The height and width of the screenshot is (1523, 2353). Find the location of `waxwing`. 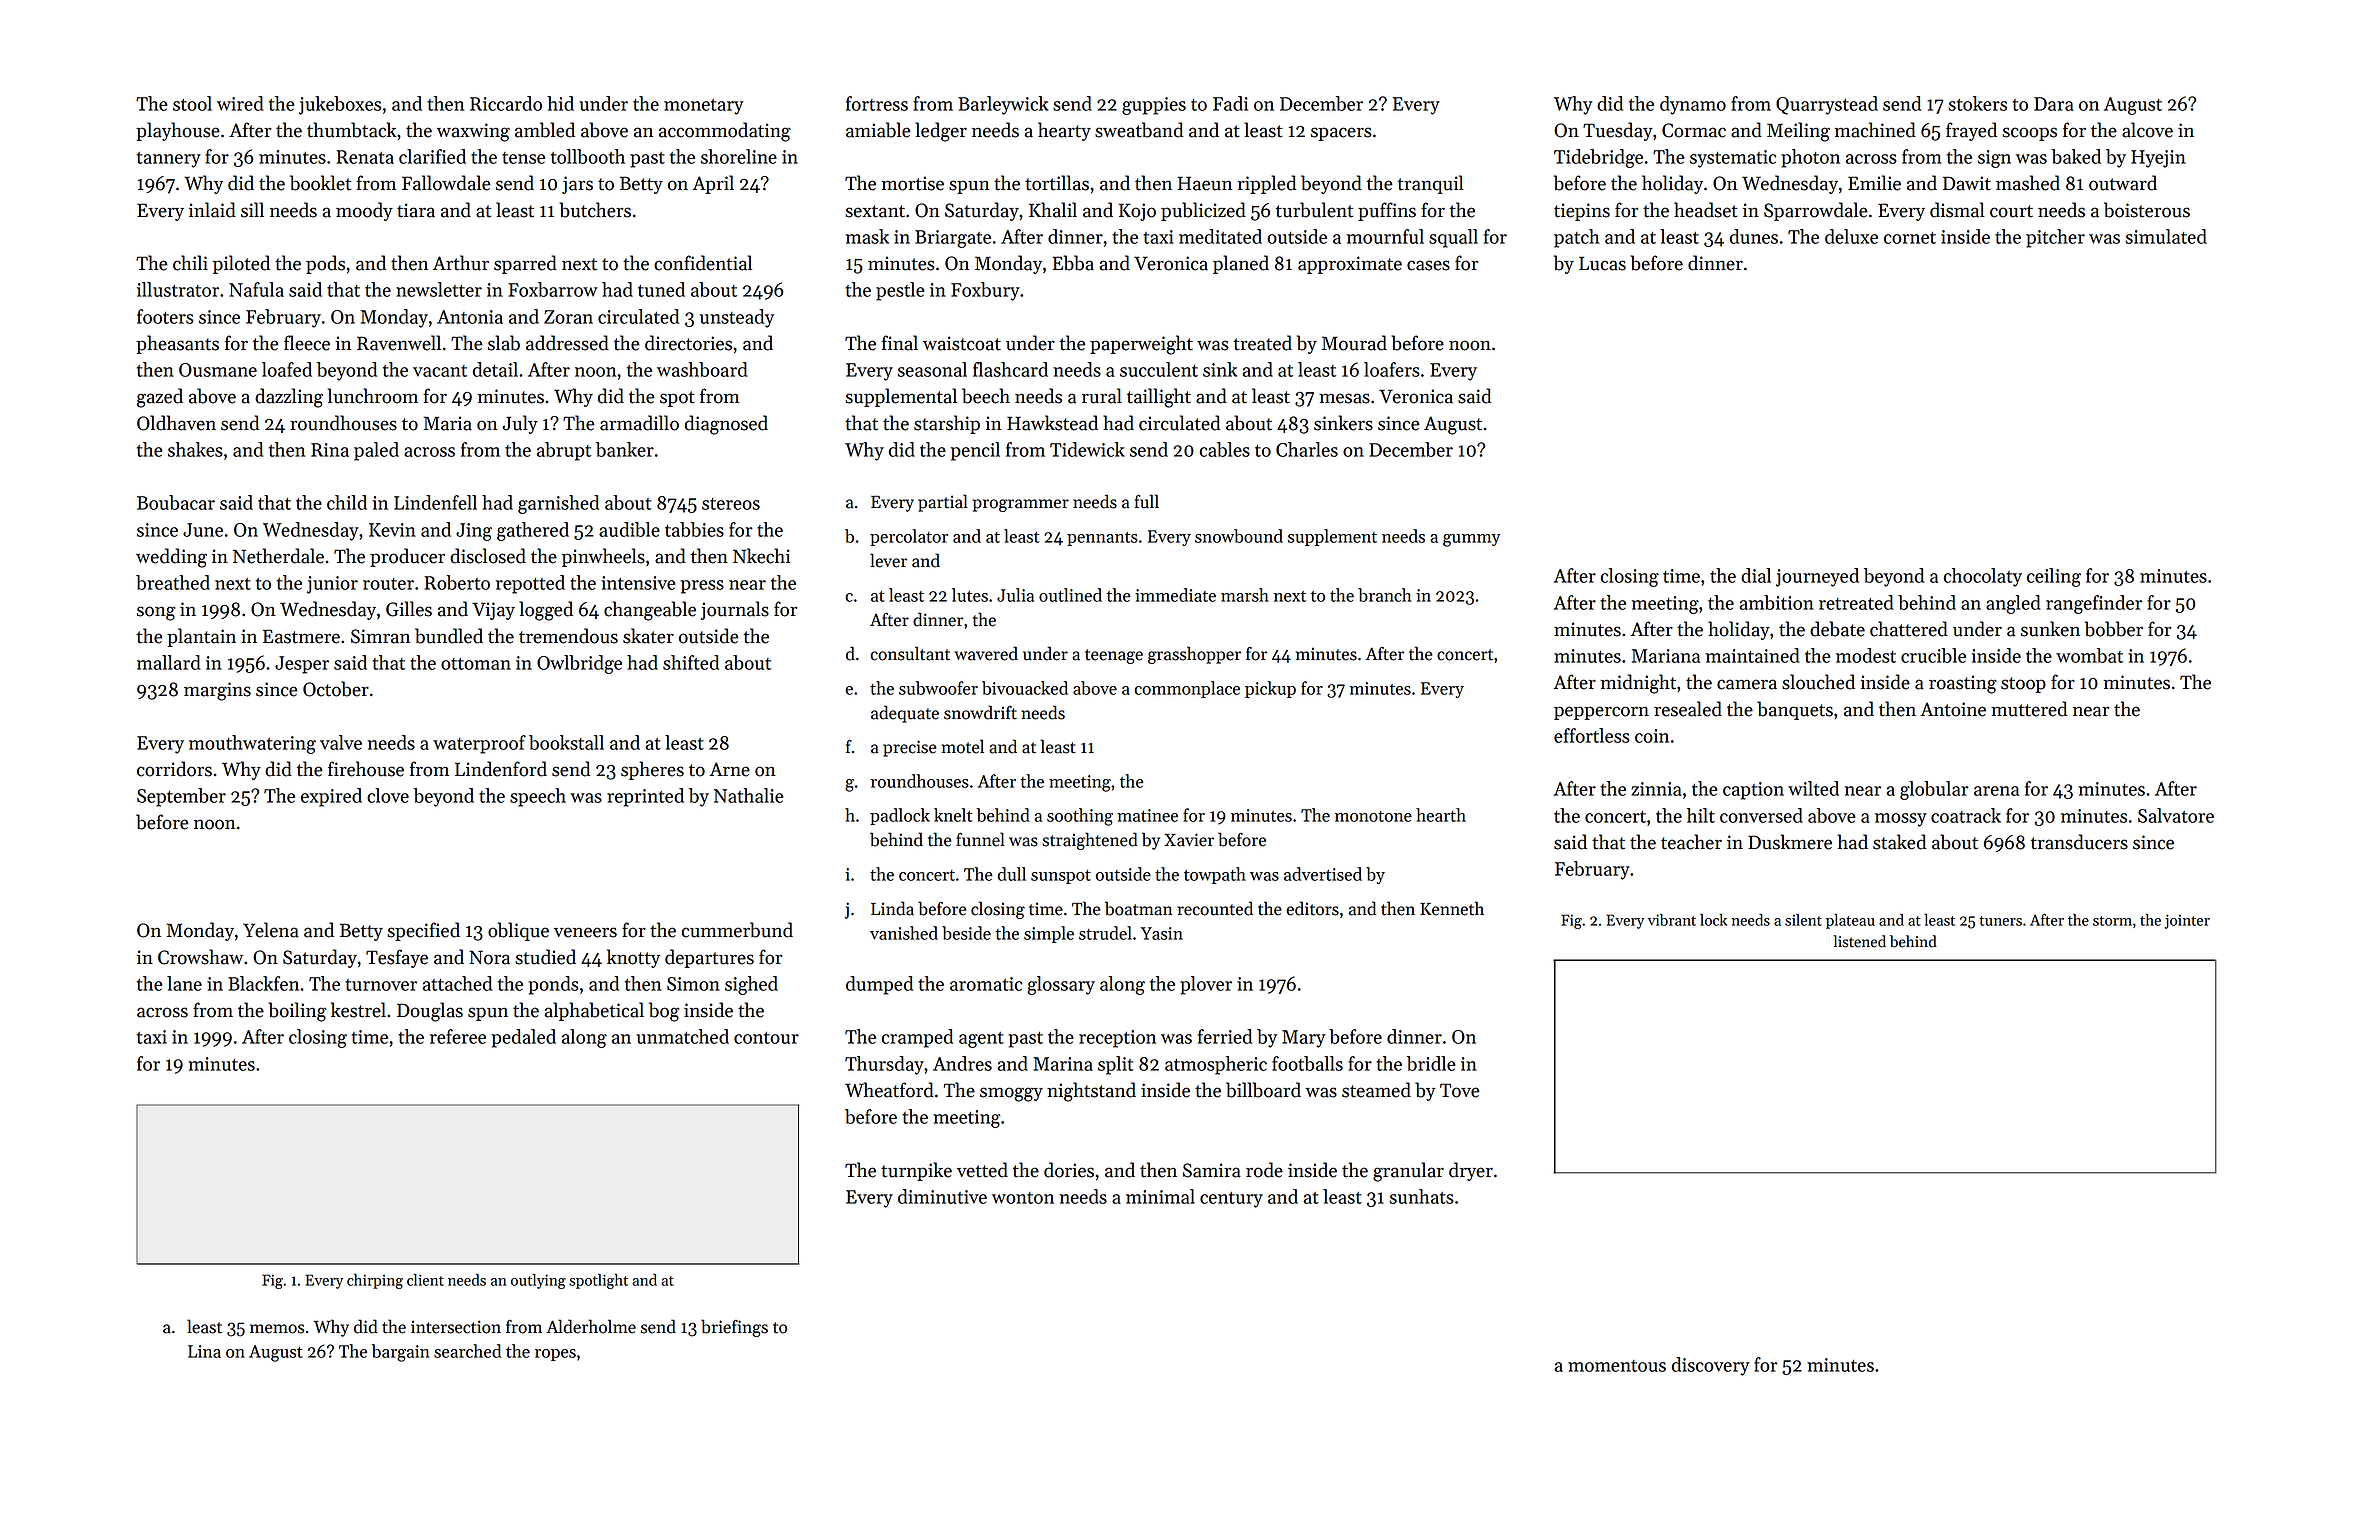

waxwing is located at coordinates (473, 132).
